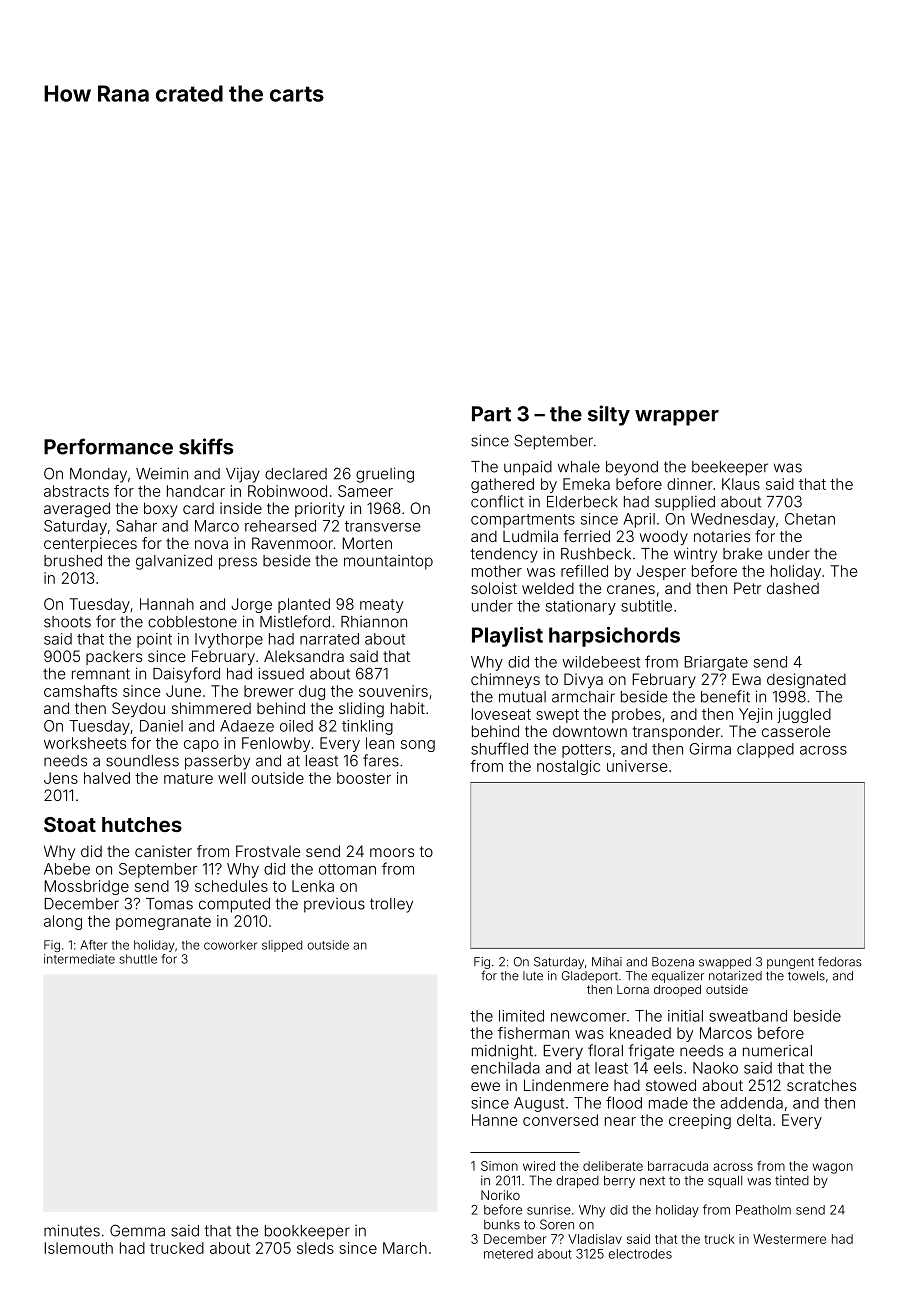 Image resolution: width=908 pixels, height=1316 pixels. What do you see at coordinates (806, 681) in the screenshot?
I see `designated` at bounding box center [806, 681].
